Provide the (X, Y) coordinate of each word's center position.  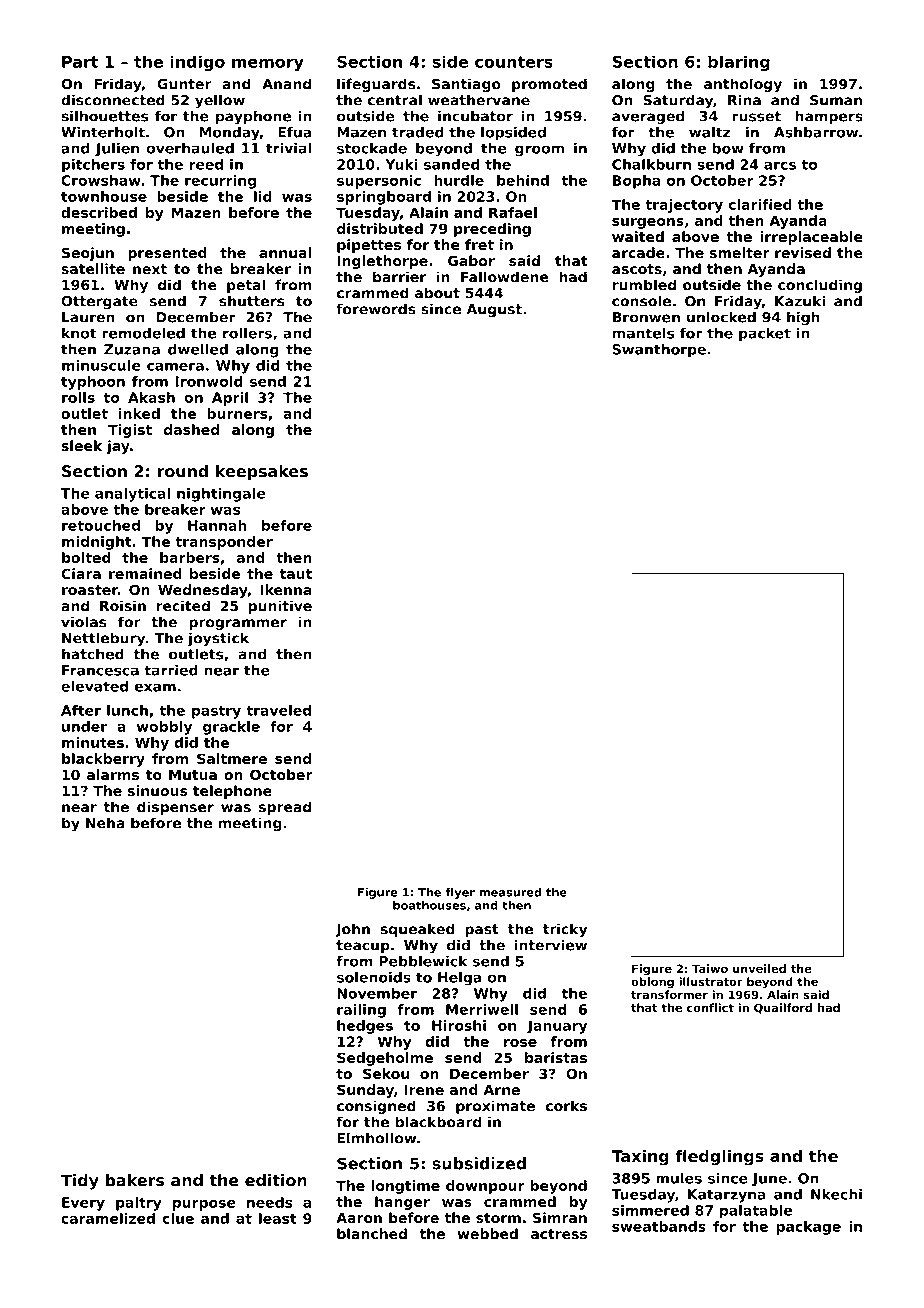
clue (178, 1218)
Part (80, 62)
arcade (638, 252)
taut (296, 574)
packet (765, 334)
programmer (238, 624)
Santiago (466, 85)
